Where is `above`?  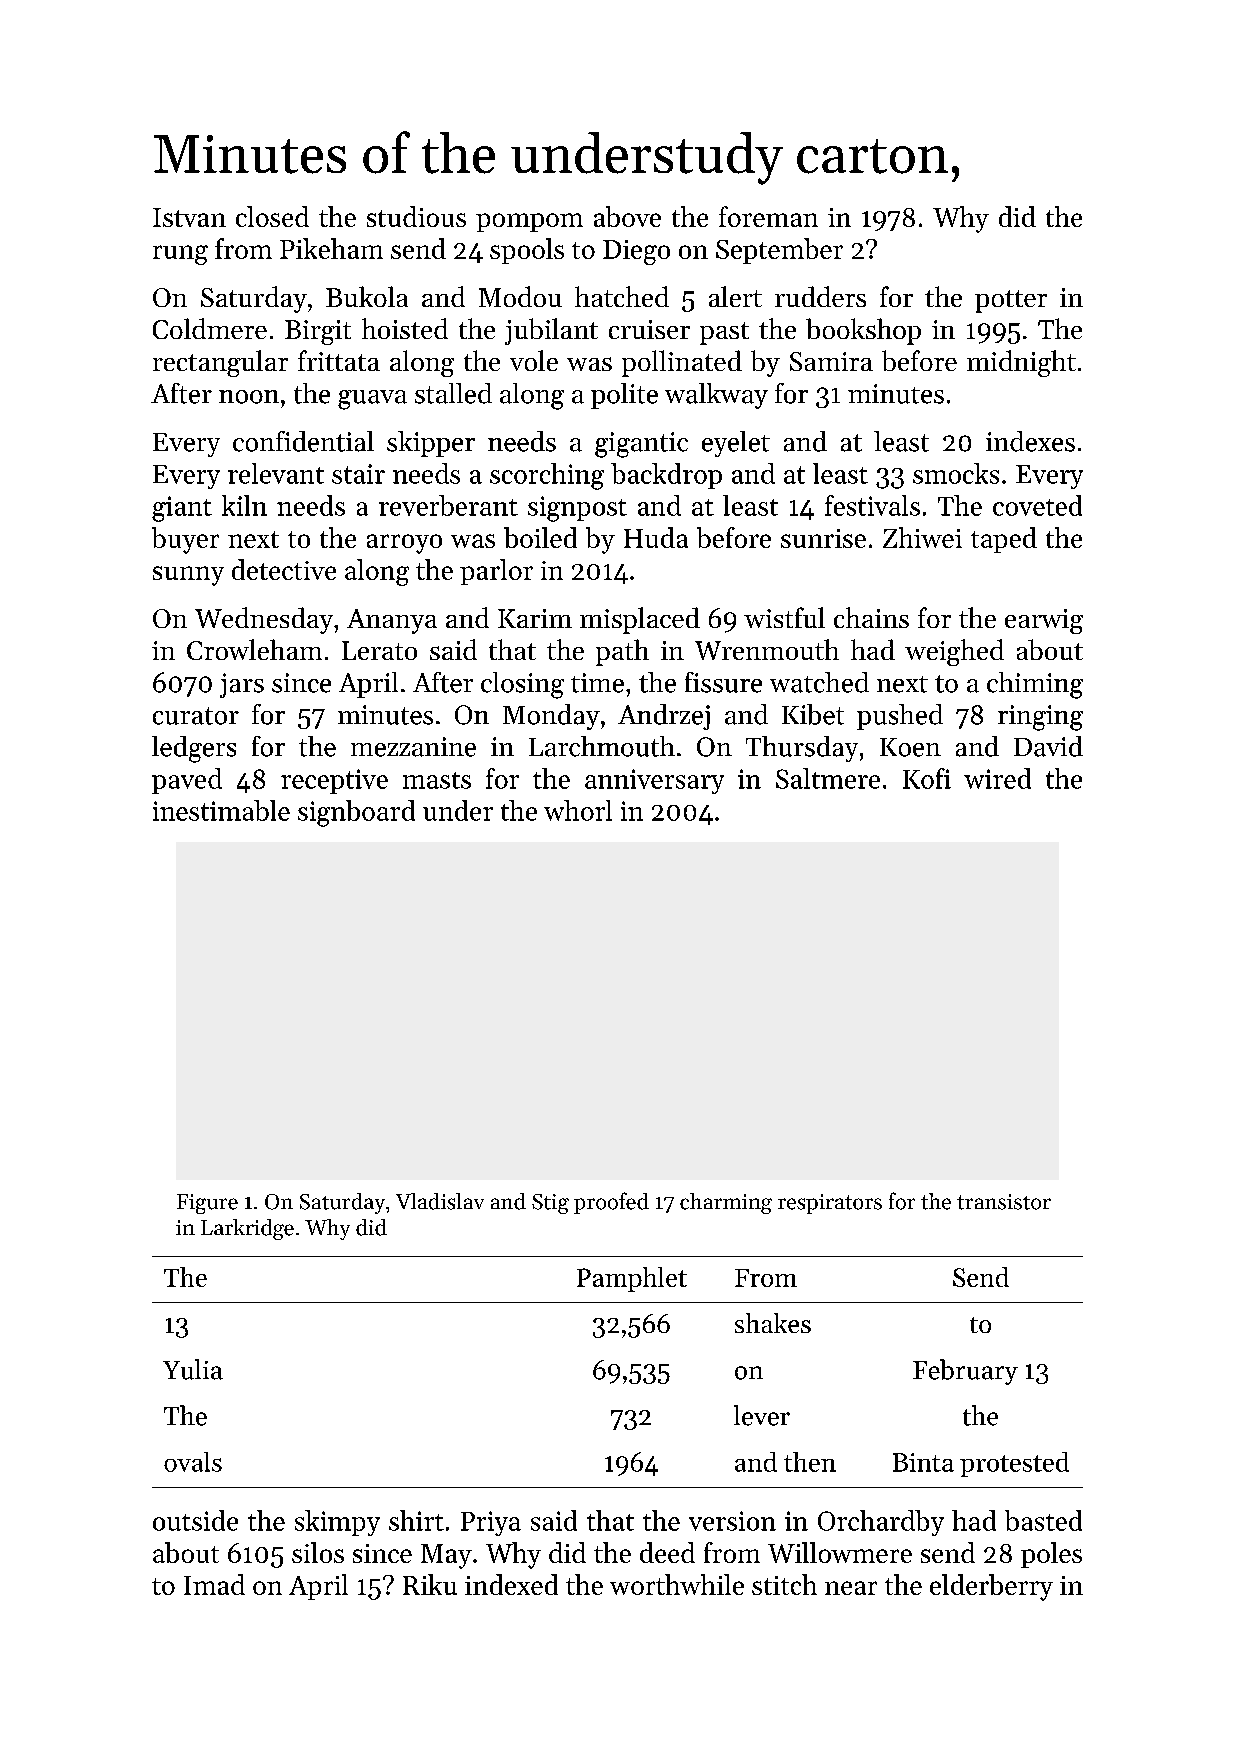 above is located at coordinates (627, 216).
